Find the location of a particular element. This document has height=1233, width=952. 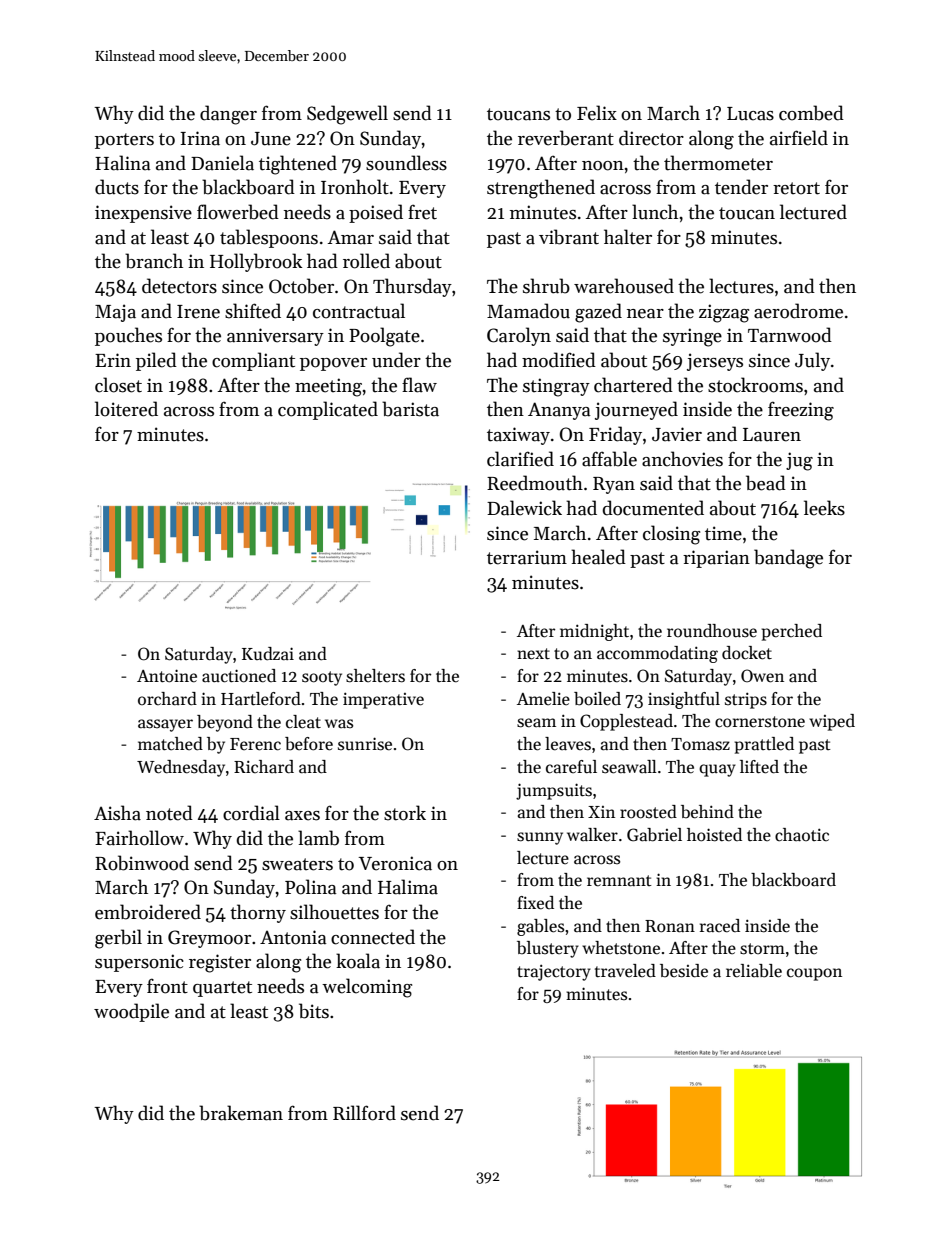

lunch is located at coordinates (655, 212).
